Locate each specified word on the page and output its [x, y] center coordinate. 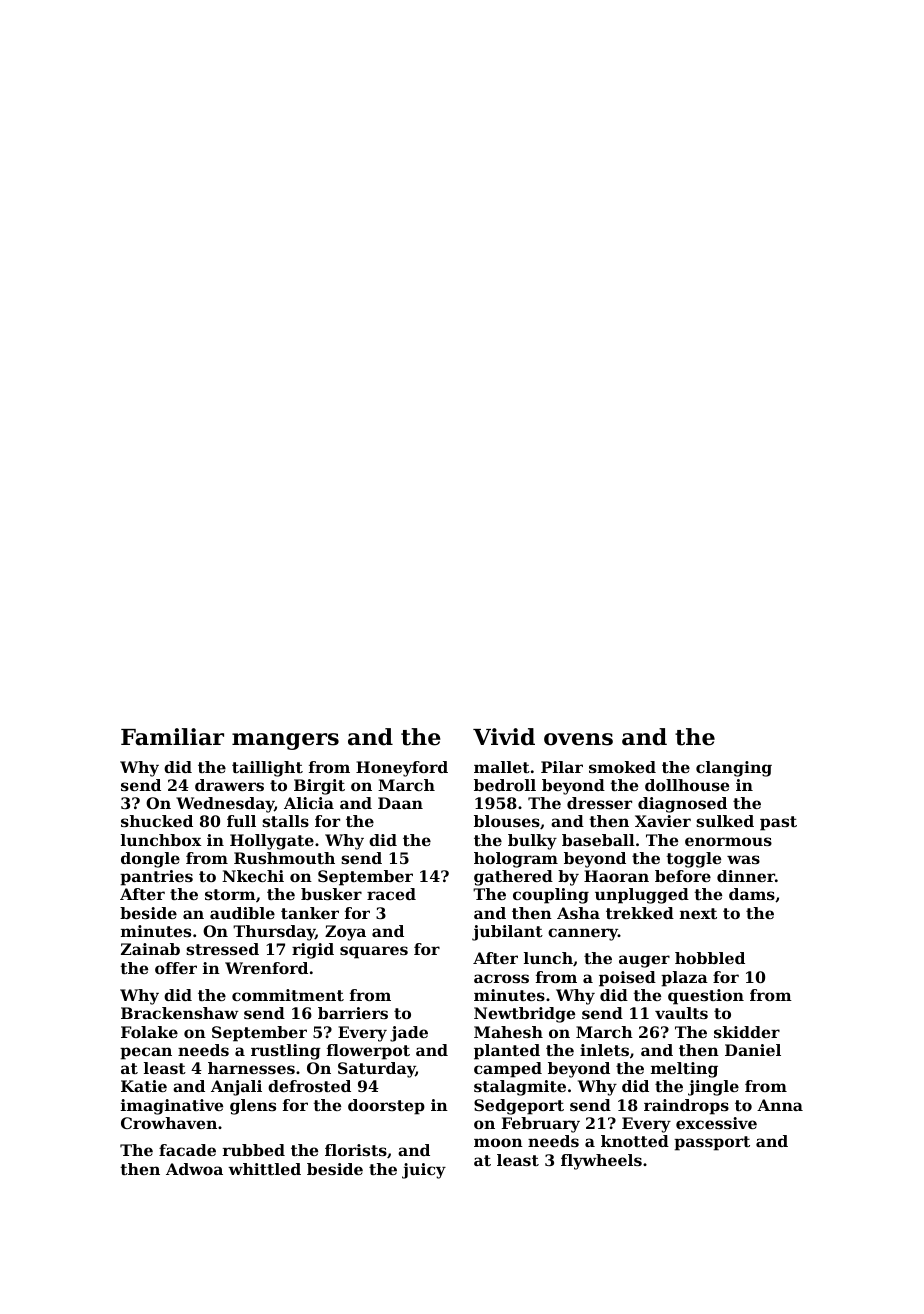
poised [627, 979]
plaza [684, 979]
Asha [578, 913]
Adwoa [194, 1169]
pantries [156, 878]
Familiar [172, 737]
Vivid [504, 737]
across [501, 978]
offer [176, 968]
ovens [578, 739]
